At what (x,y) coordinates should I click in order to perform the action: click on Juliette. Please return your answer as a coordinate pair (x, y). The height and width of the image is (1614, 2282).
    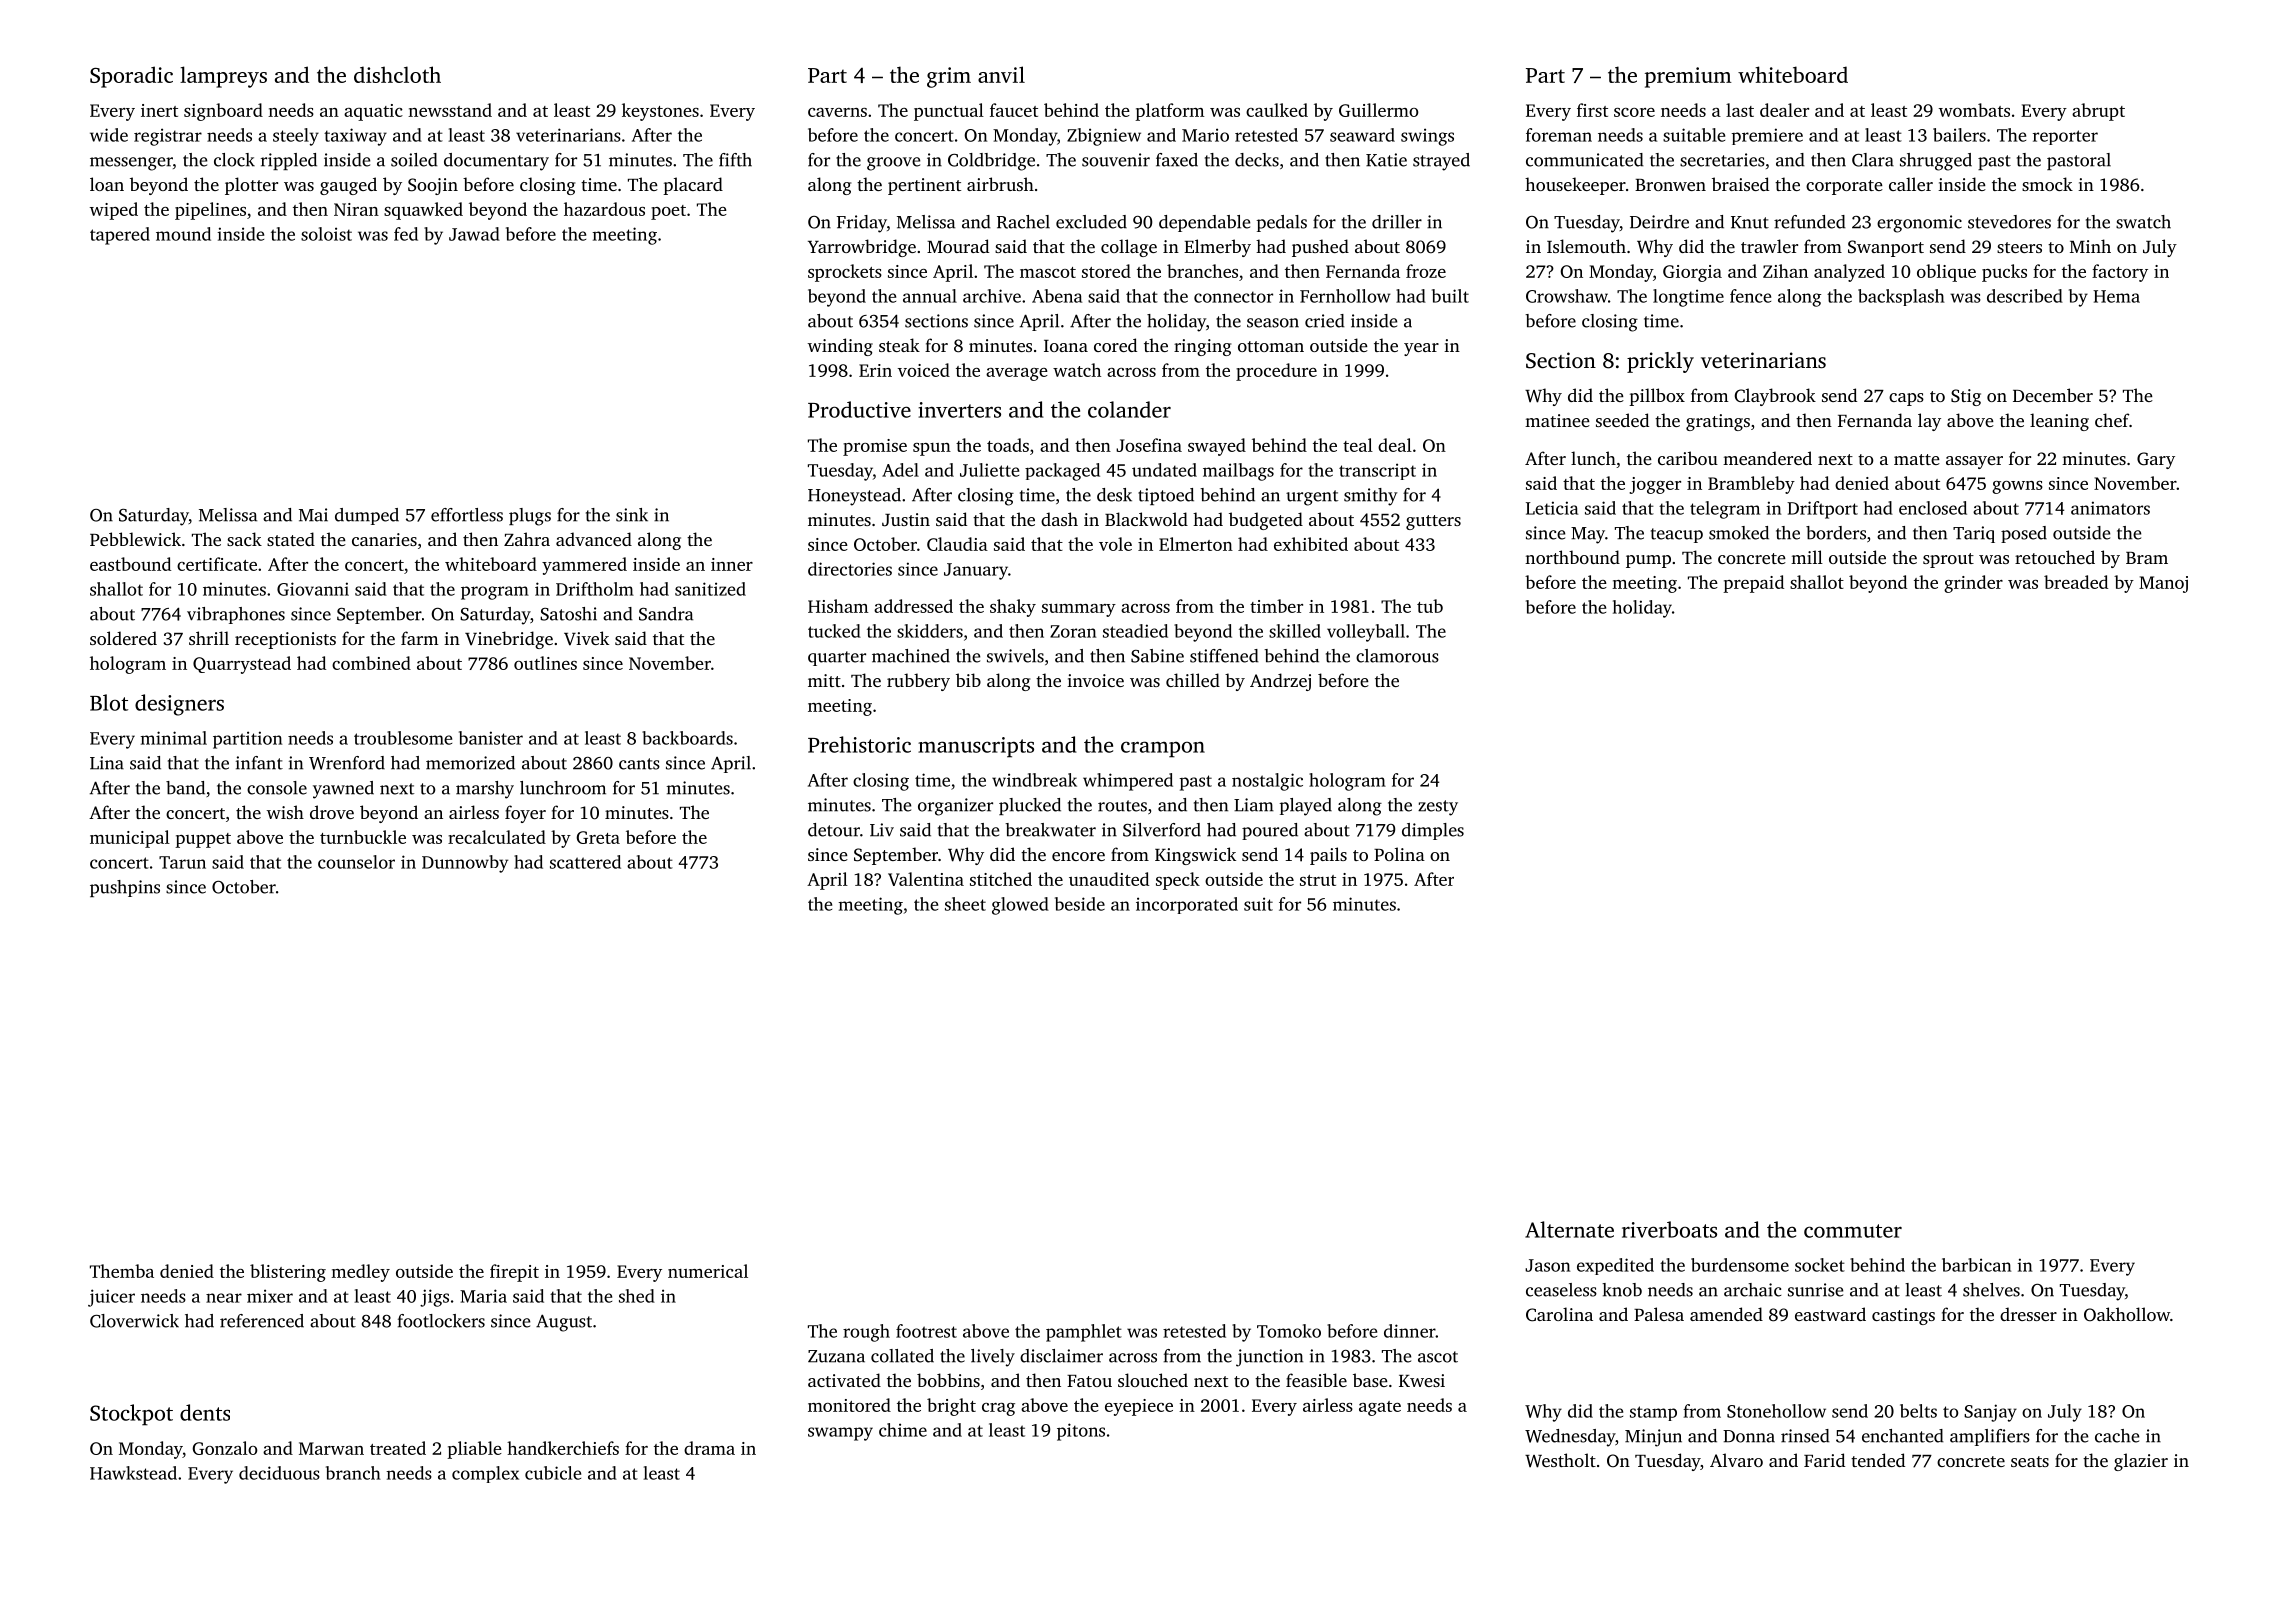
    Looking at the image, I should click on (989, 470).
